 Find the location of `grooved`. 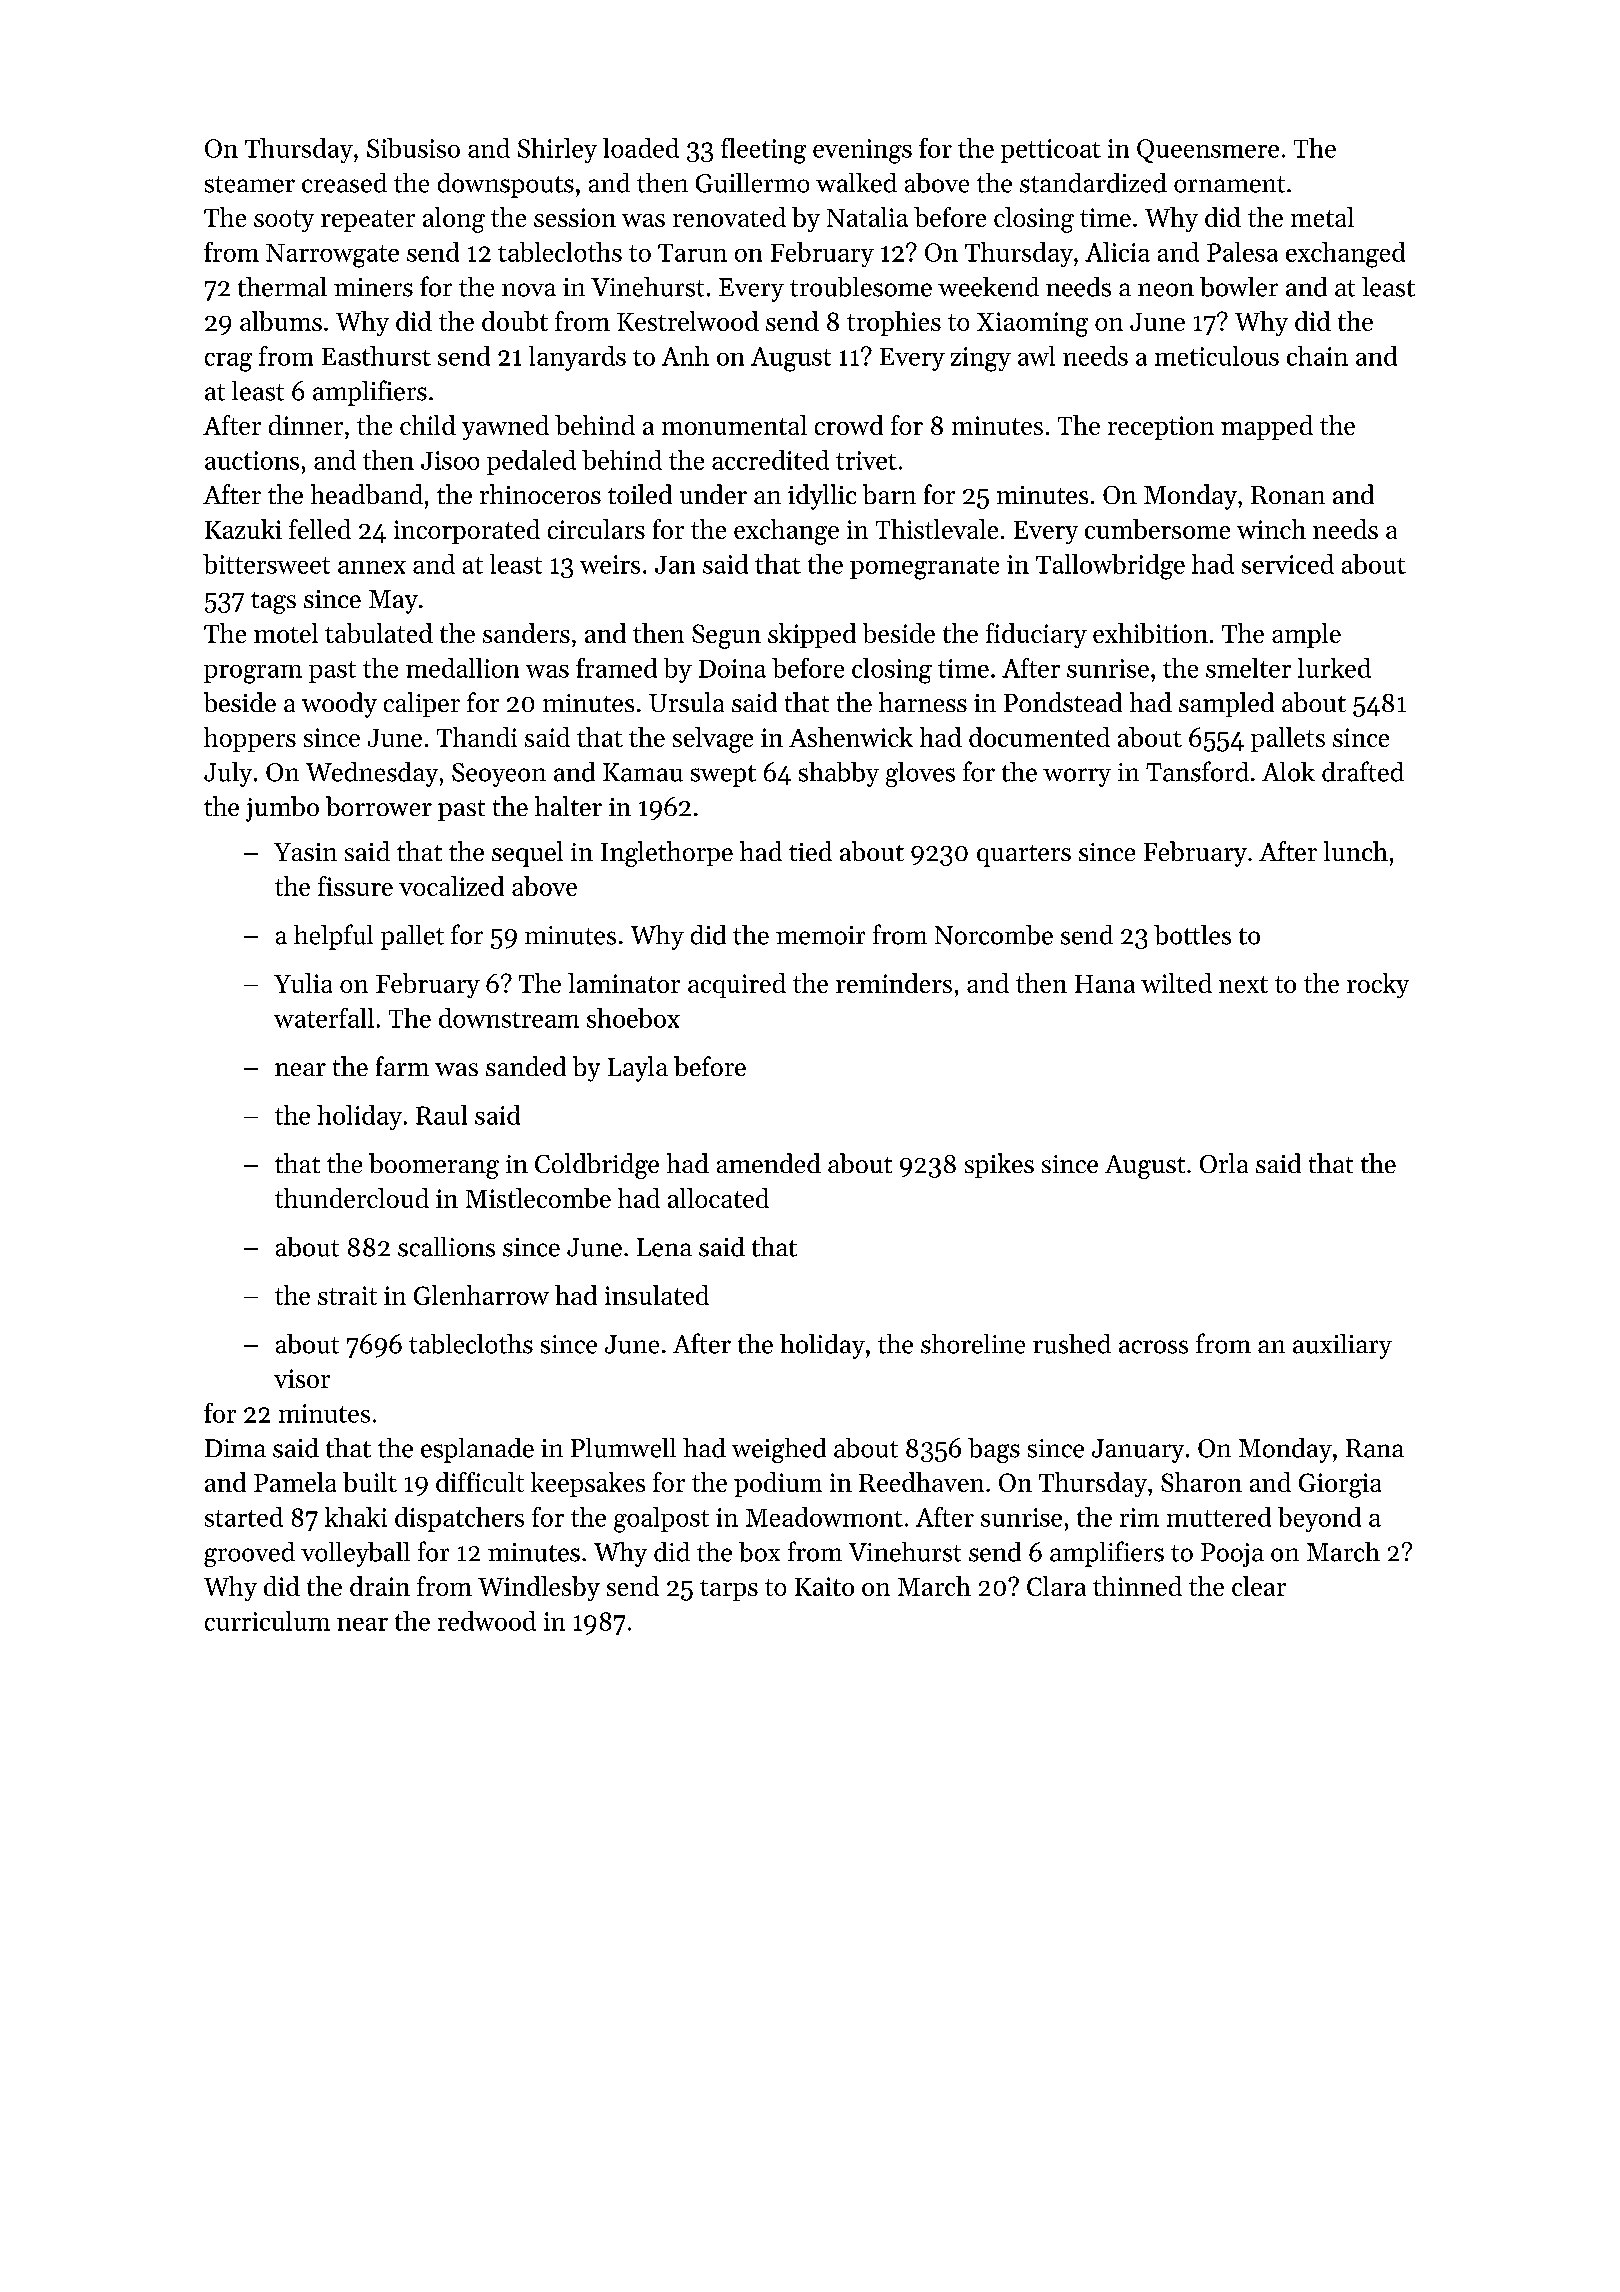

grooved is located at coordinates (249, 1554).
